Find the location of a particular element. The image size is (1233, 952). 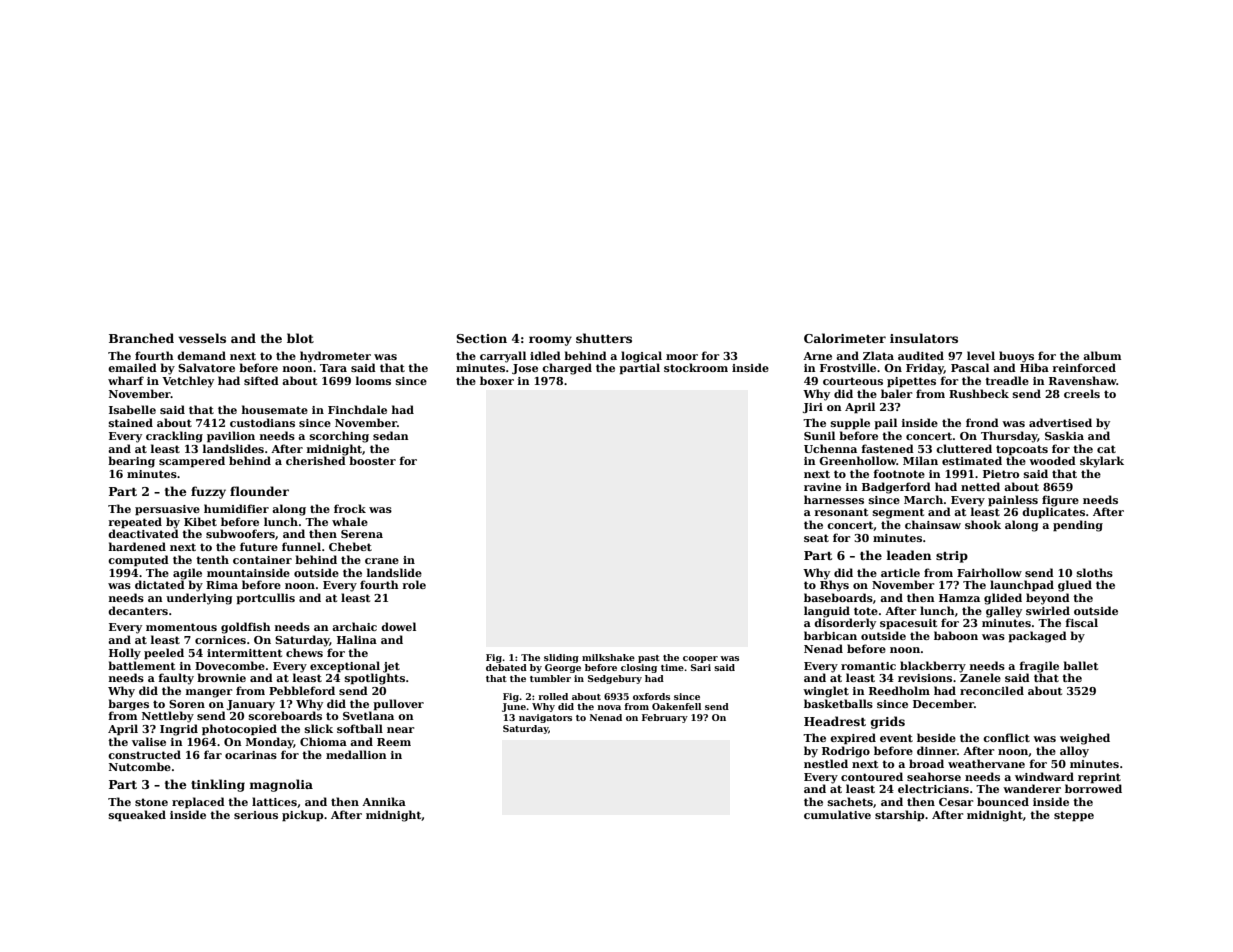

deactivated is located at coordinates (143, 533).
